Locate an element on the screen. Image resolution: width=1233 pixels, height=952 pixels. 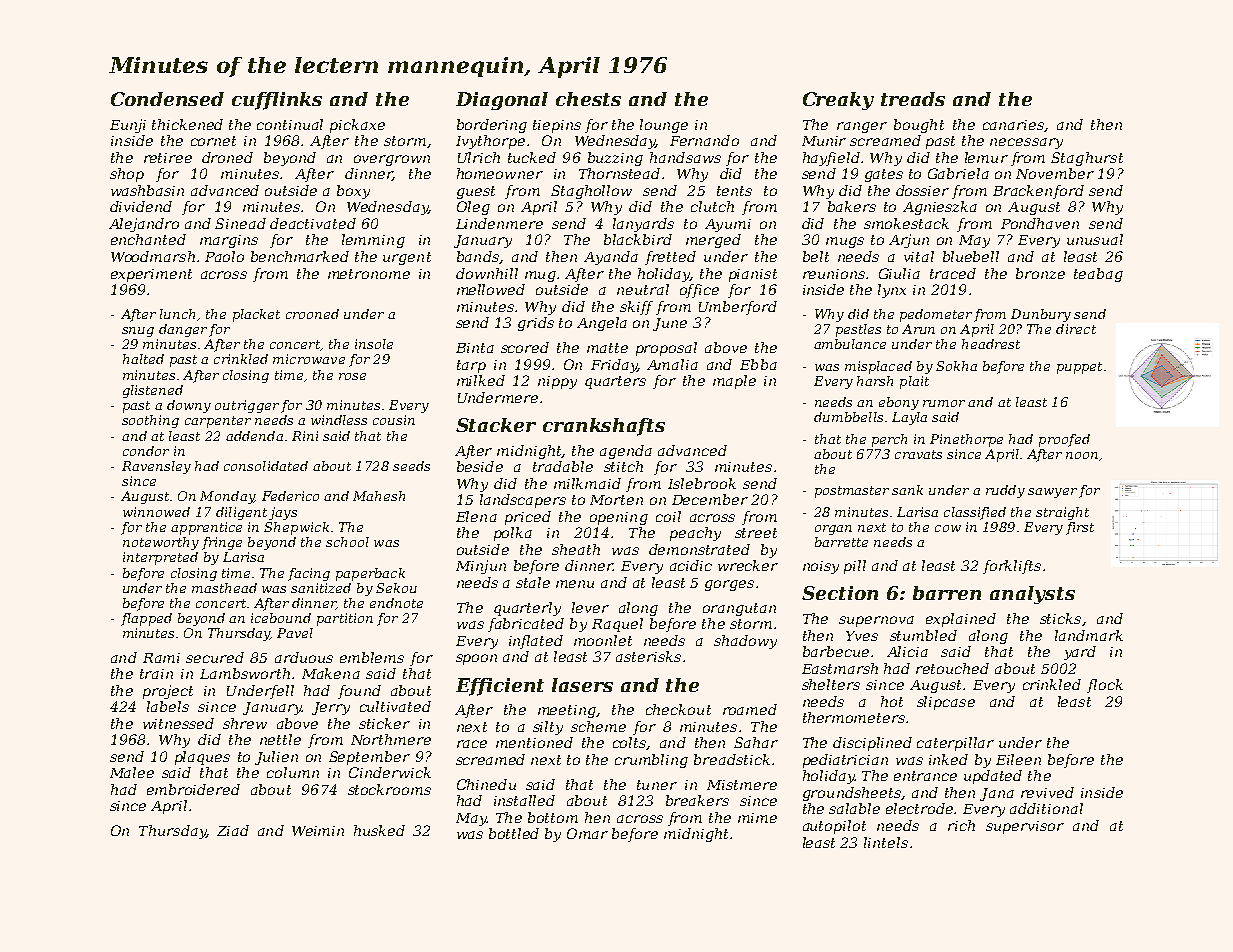
cufflinks is located at coordinates (277, 101).
